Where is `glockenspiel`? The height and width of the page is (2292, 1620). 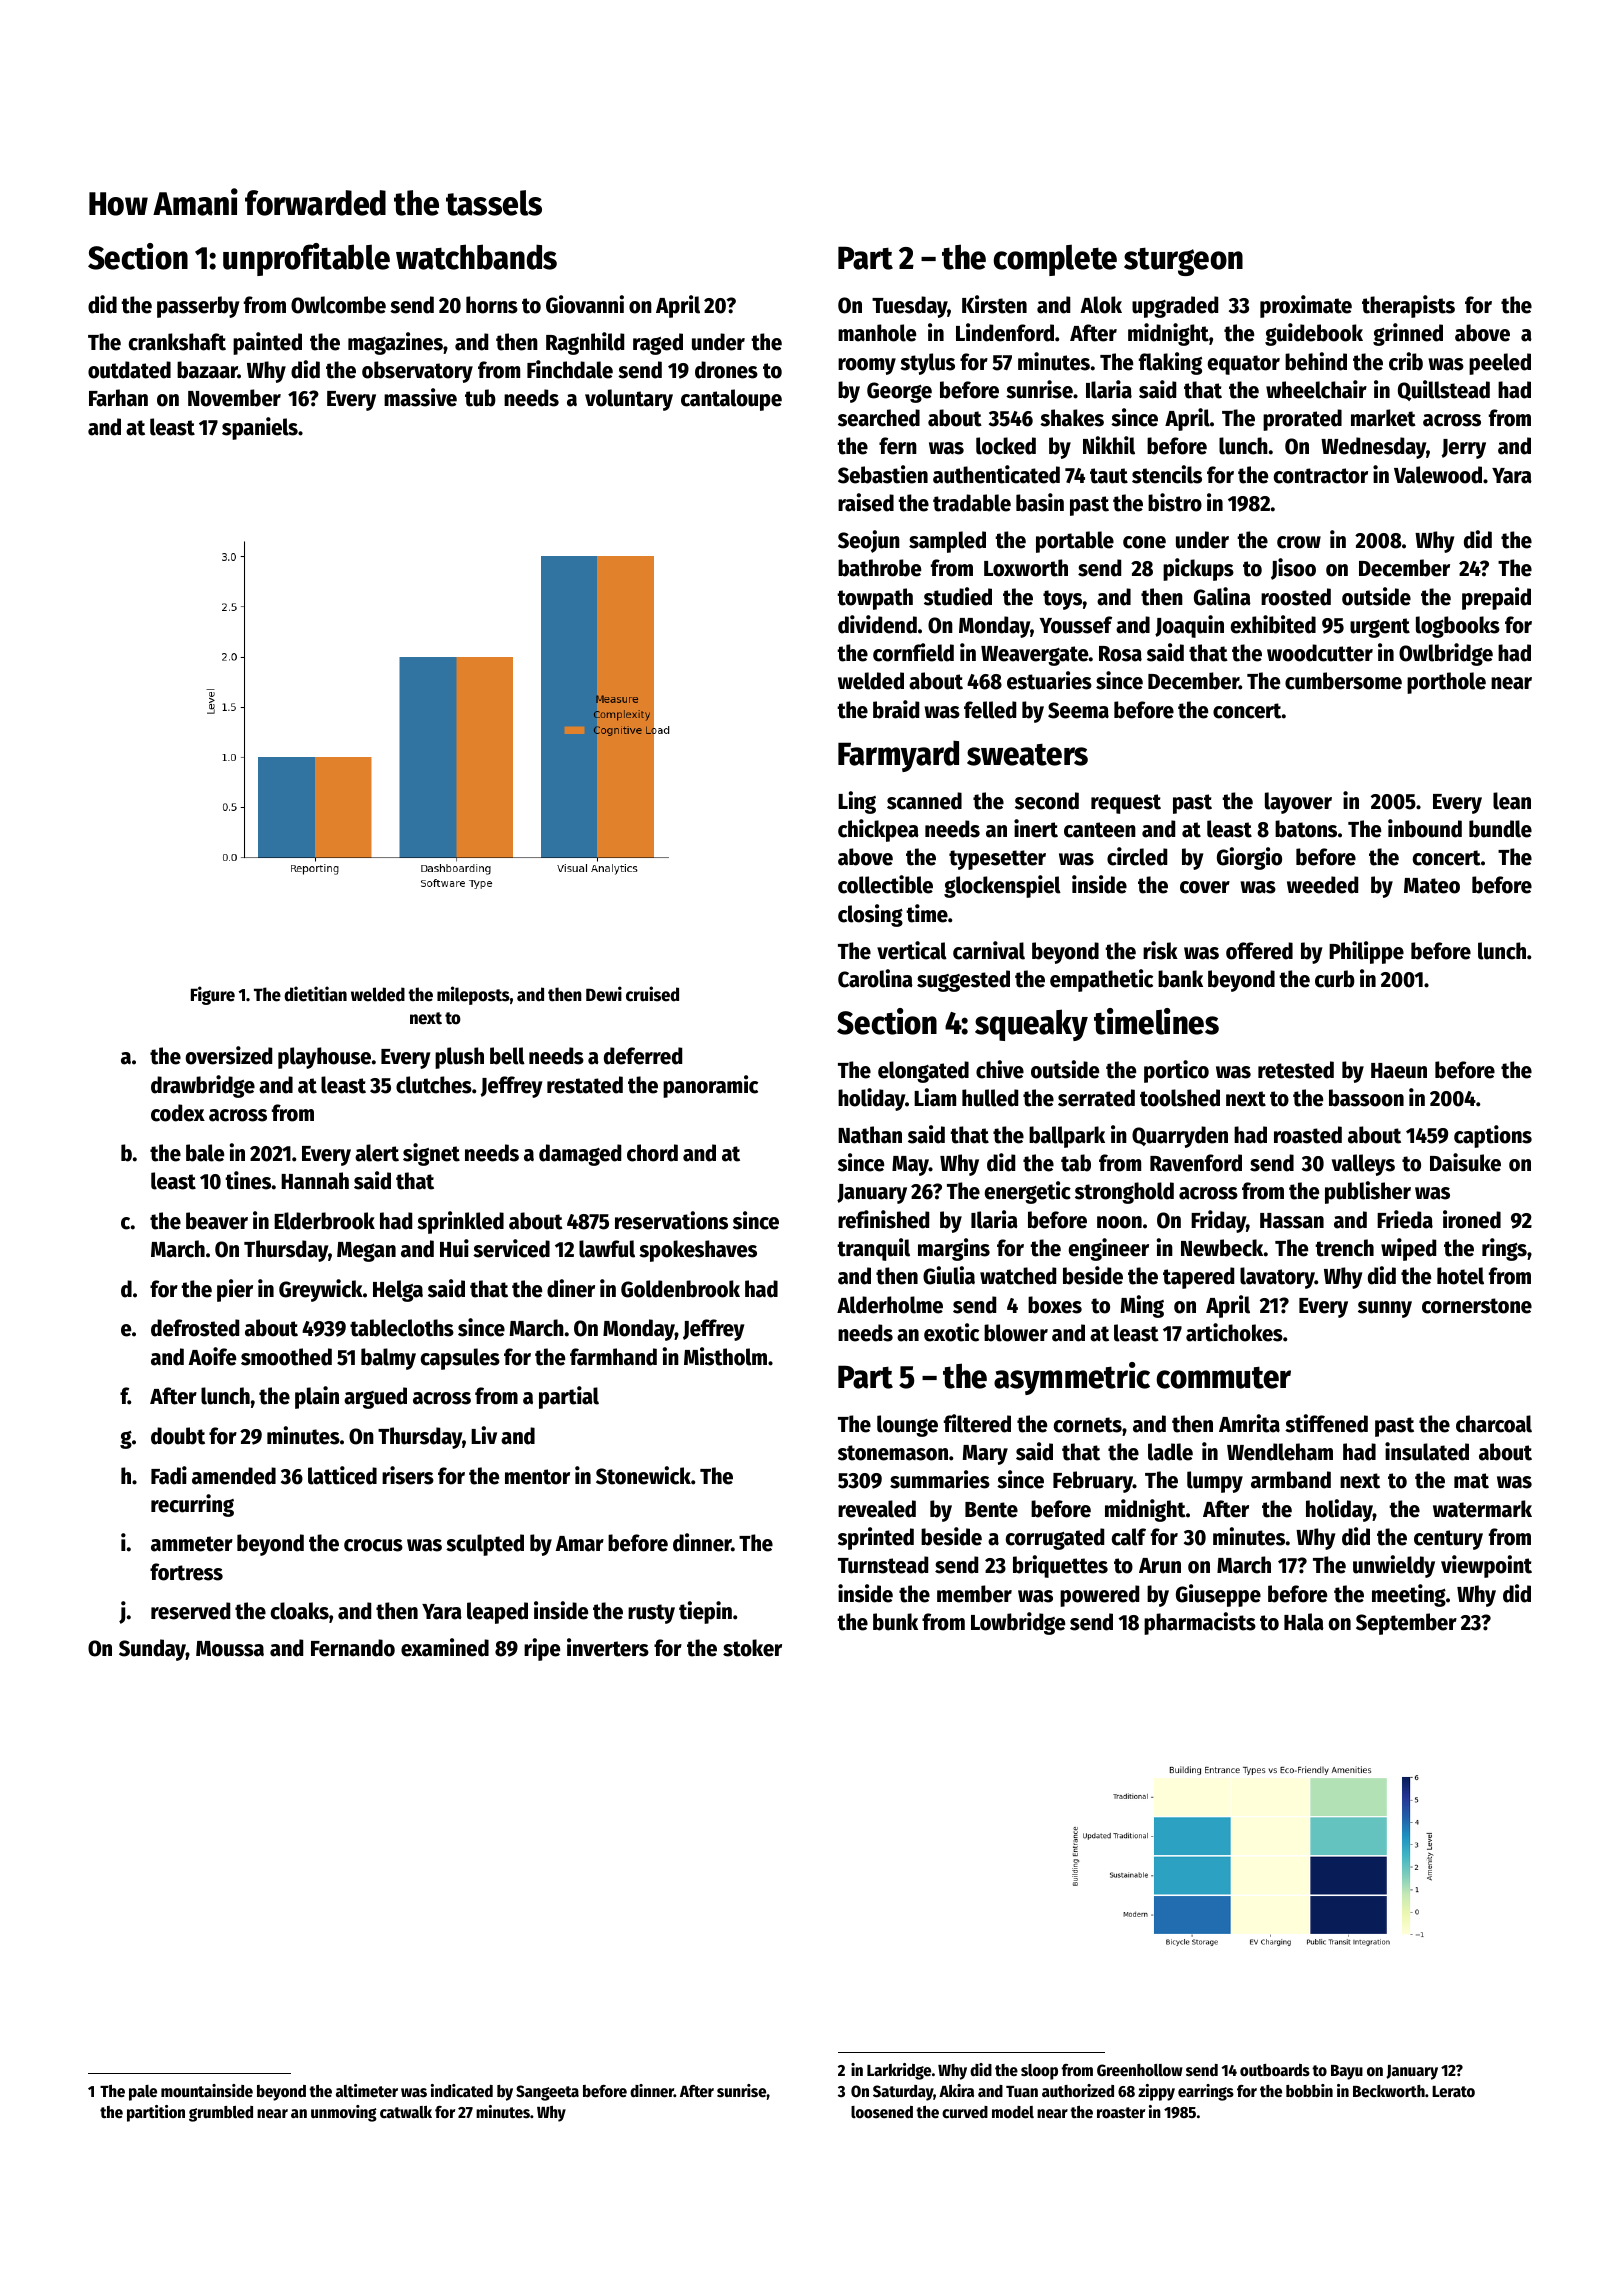
glockenspiel is located at coordinates (1002, 886).
